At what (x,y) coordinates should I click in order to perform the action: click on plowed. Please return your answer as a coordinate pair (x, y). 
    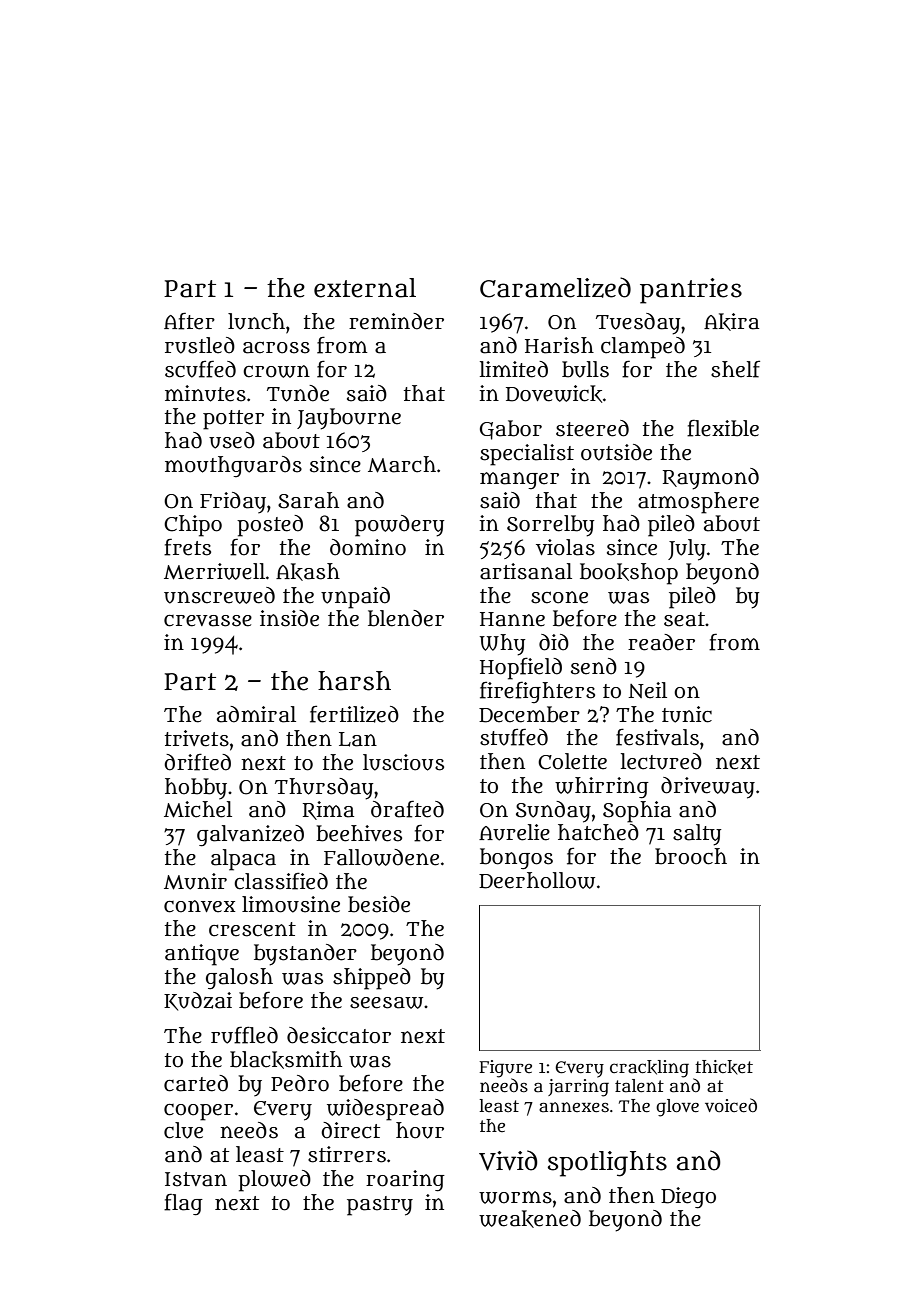
    Looking at the image, I should click on (274, 1181).
